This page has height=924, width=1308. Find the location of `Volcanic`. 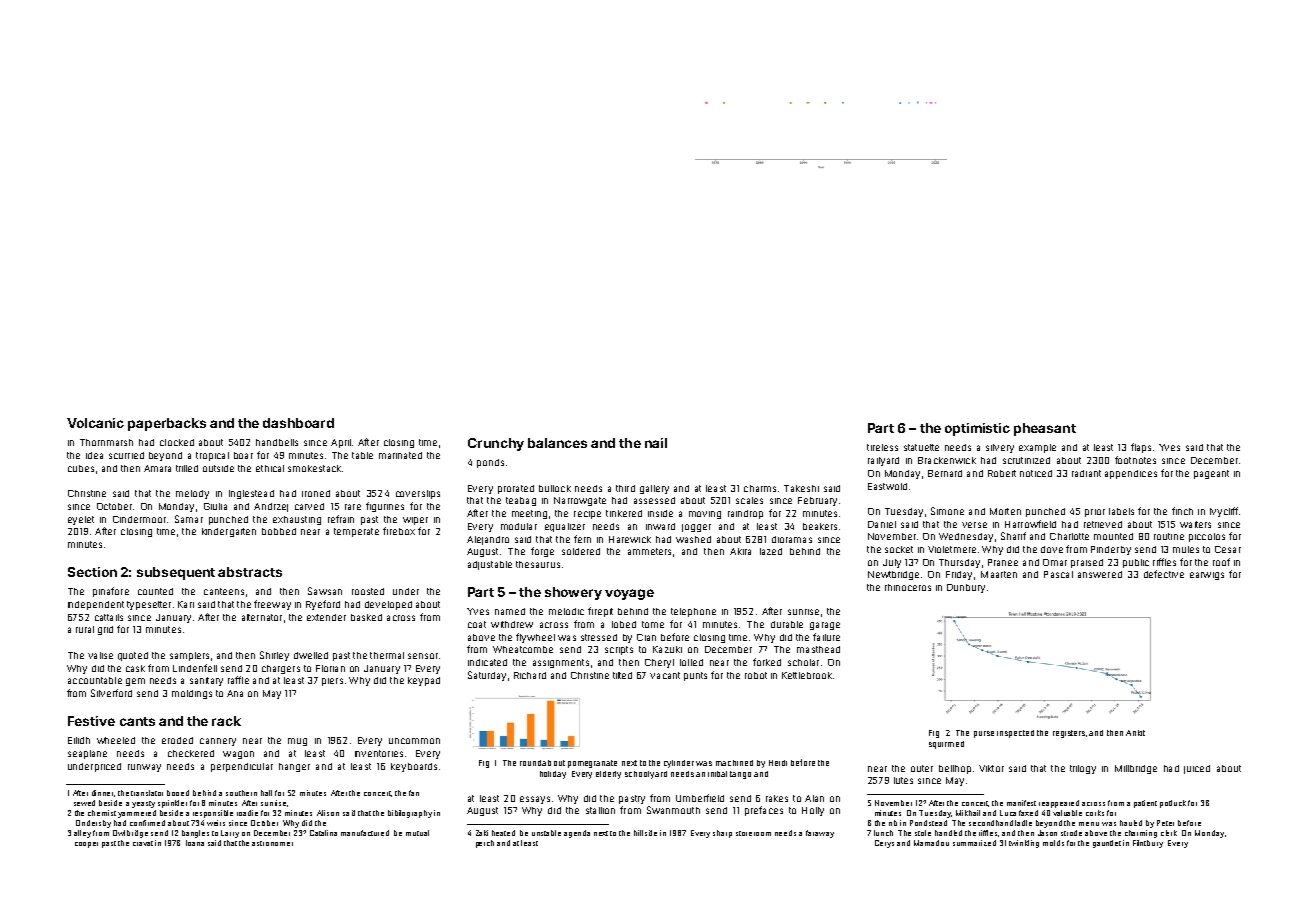

Volcanic is located at coordinates (95, 423).
